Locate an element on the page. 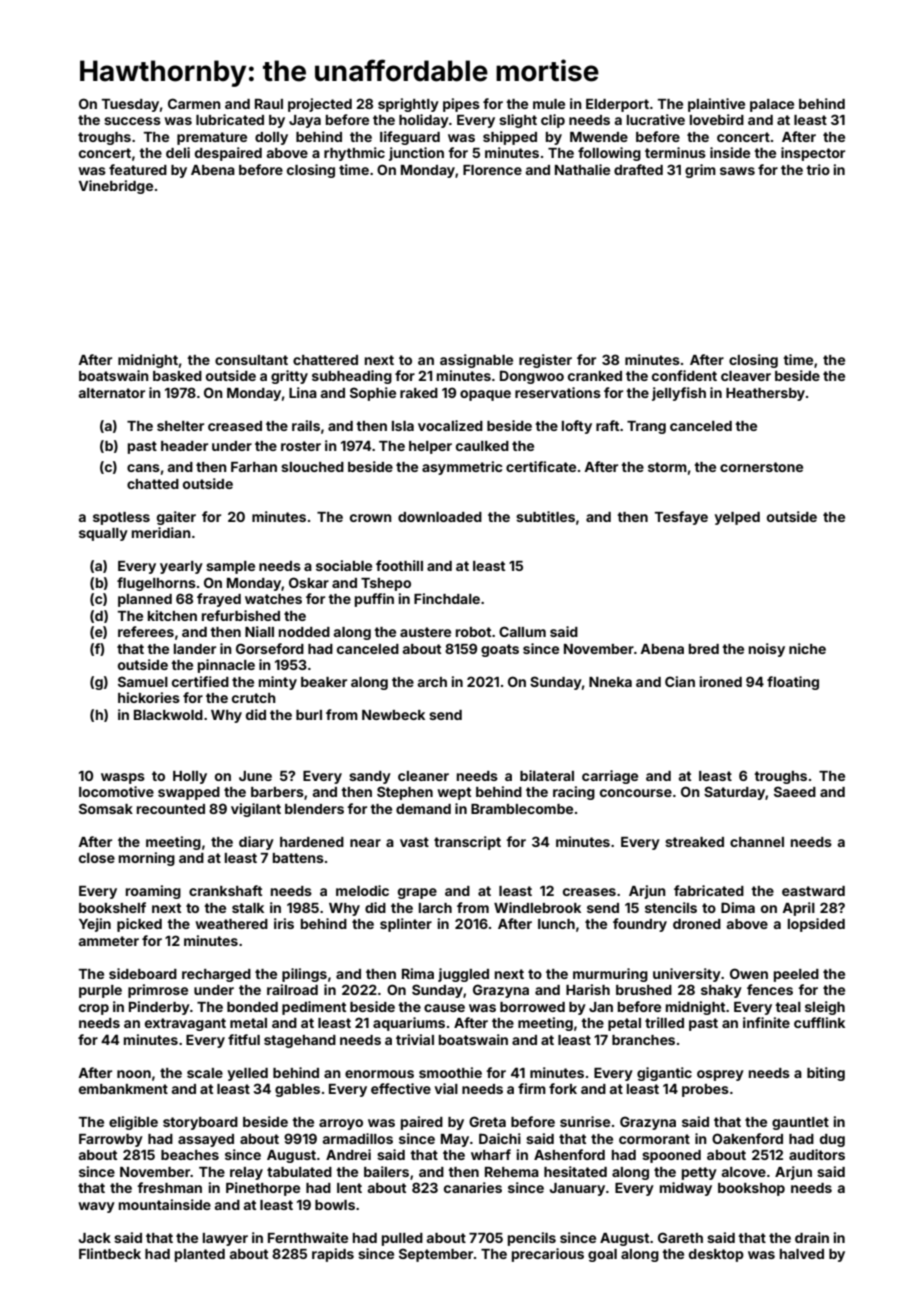 This page has height=1308, width=924. consultant is located at coordinates (251, 360).
